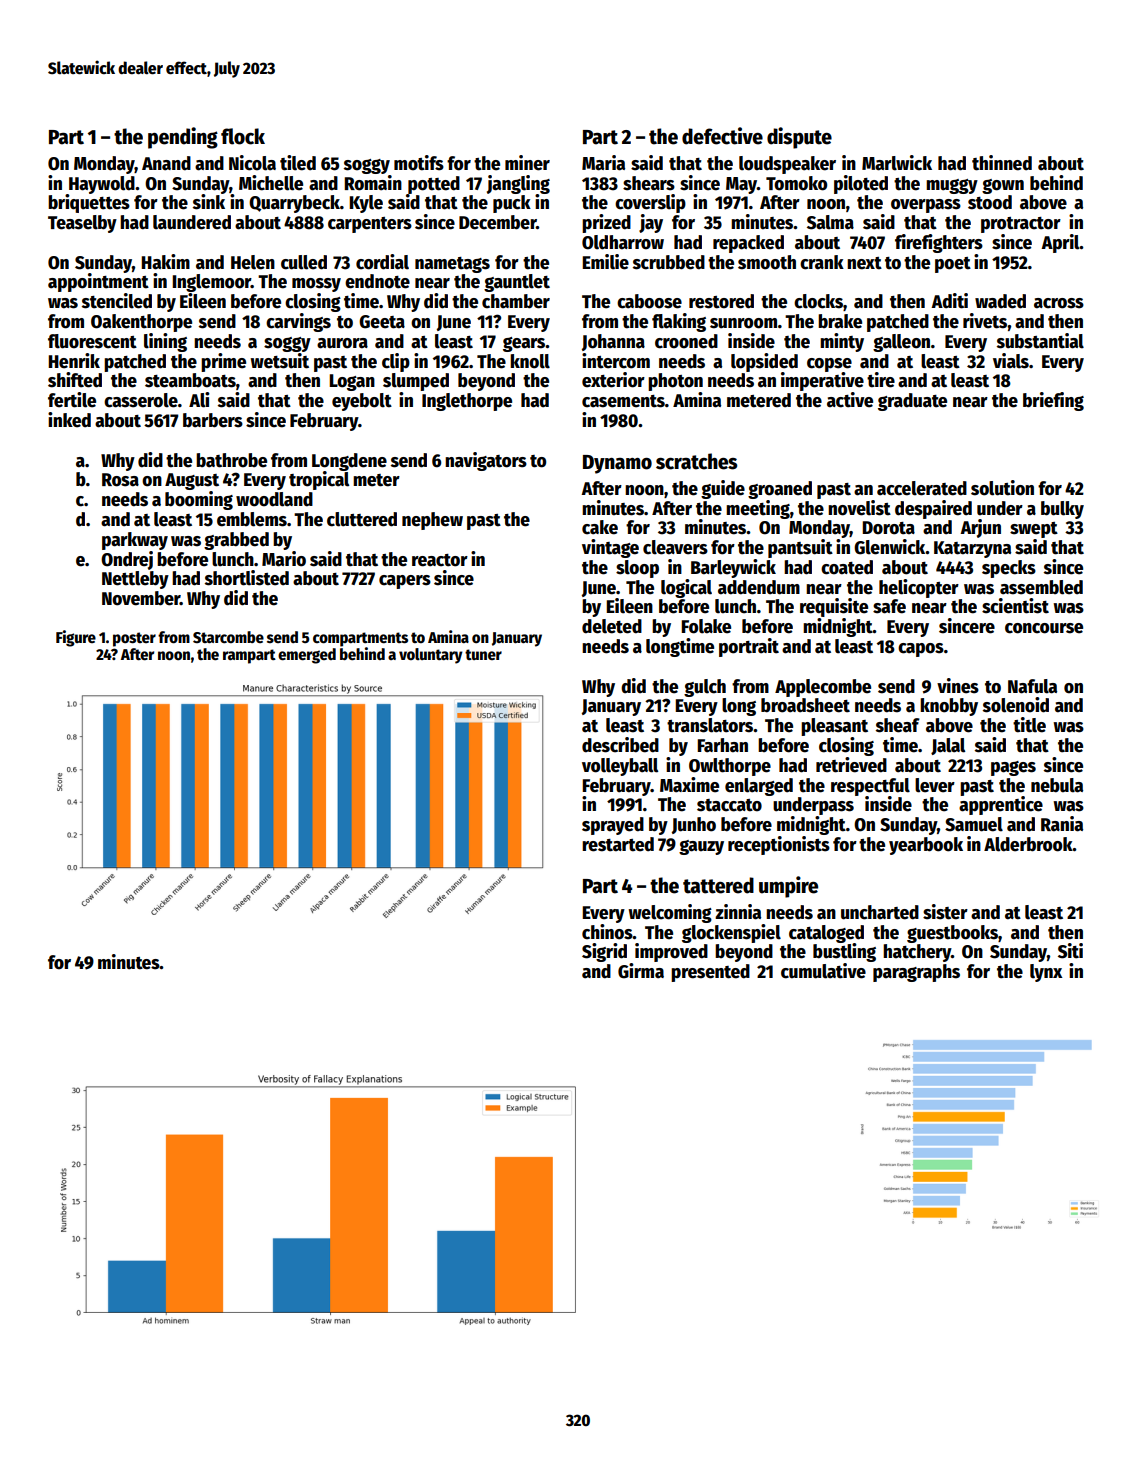 This page has height=1465, width=1132. I want to click on tuner, so click(483, 654).
